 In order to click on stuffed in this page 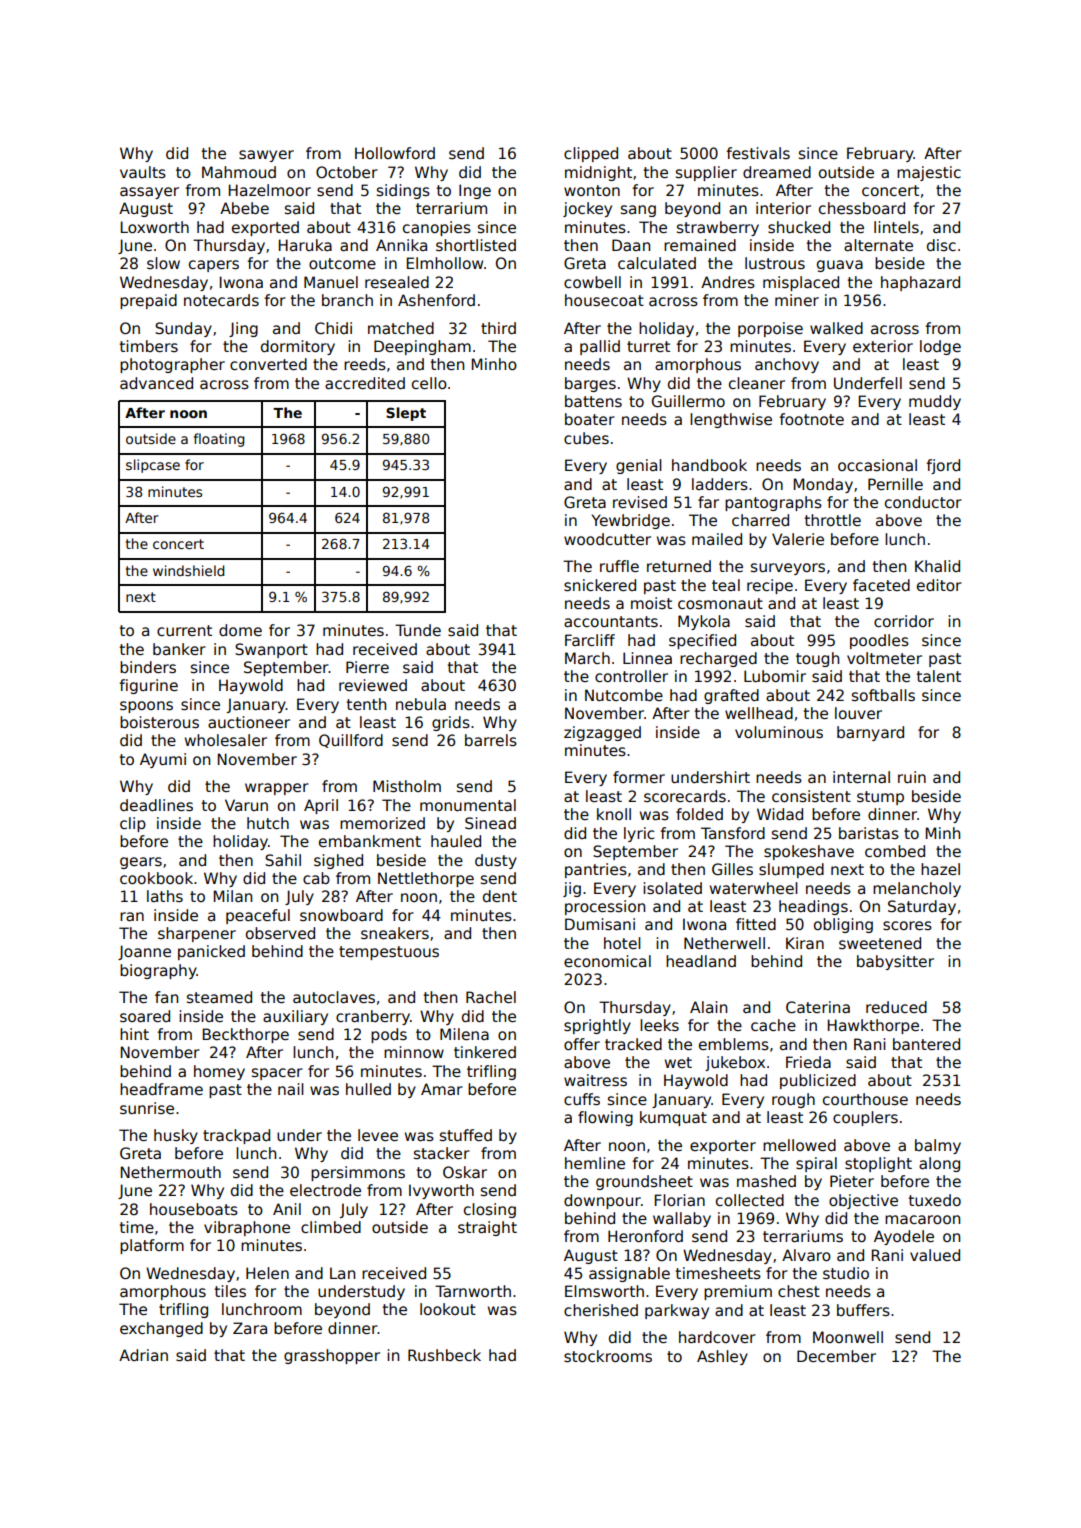, I will do `click(466, 1135)`.
